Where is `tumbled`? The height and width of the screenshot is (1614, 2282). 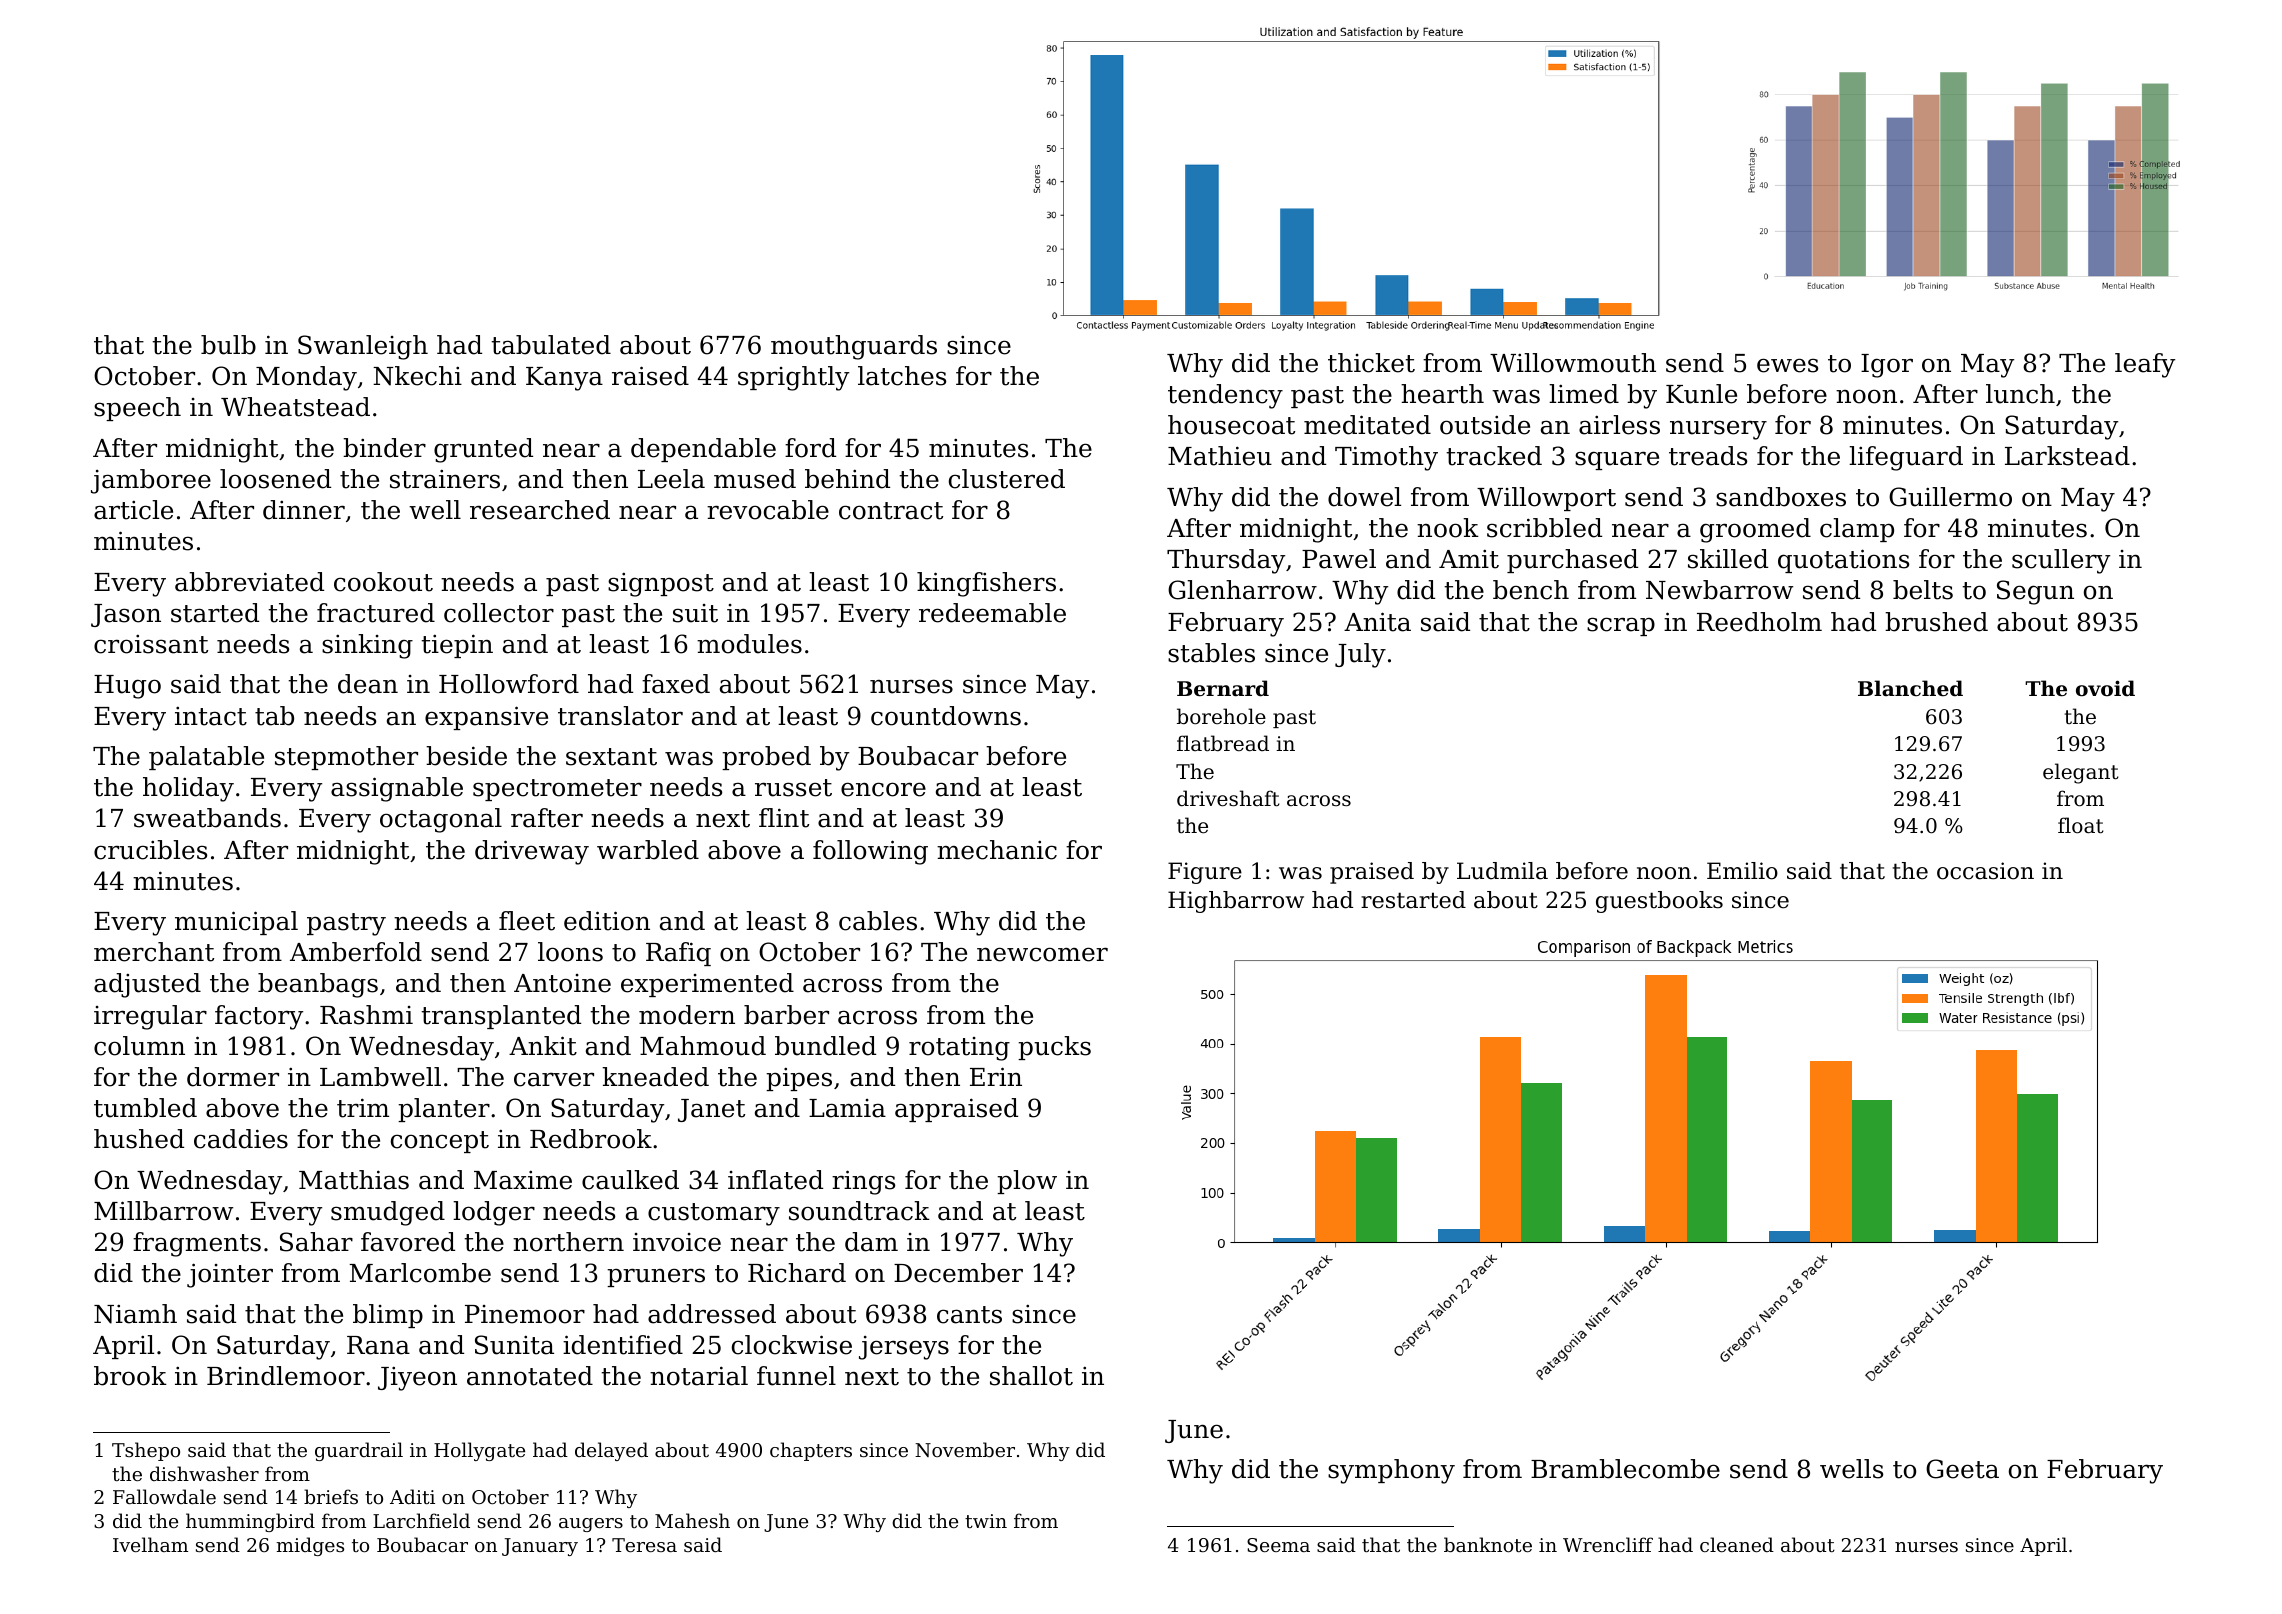 tumbled is located at coordinates (145, 1108).
